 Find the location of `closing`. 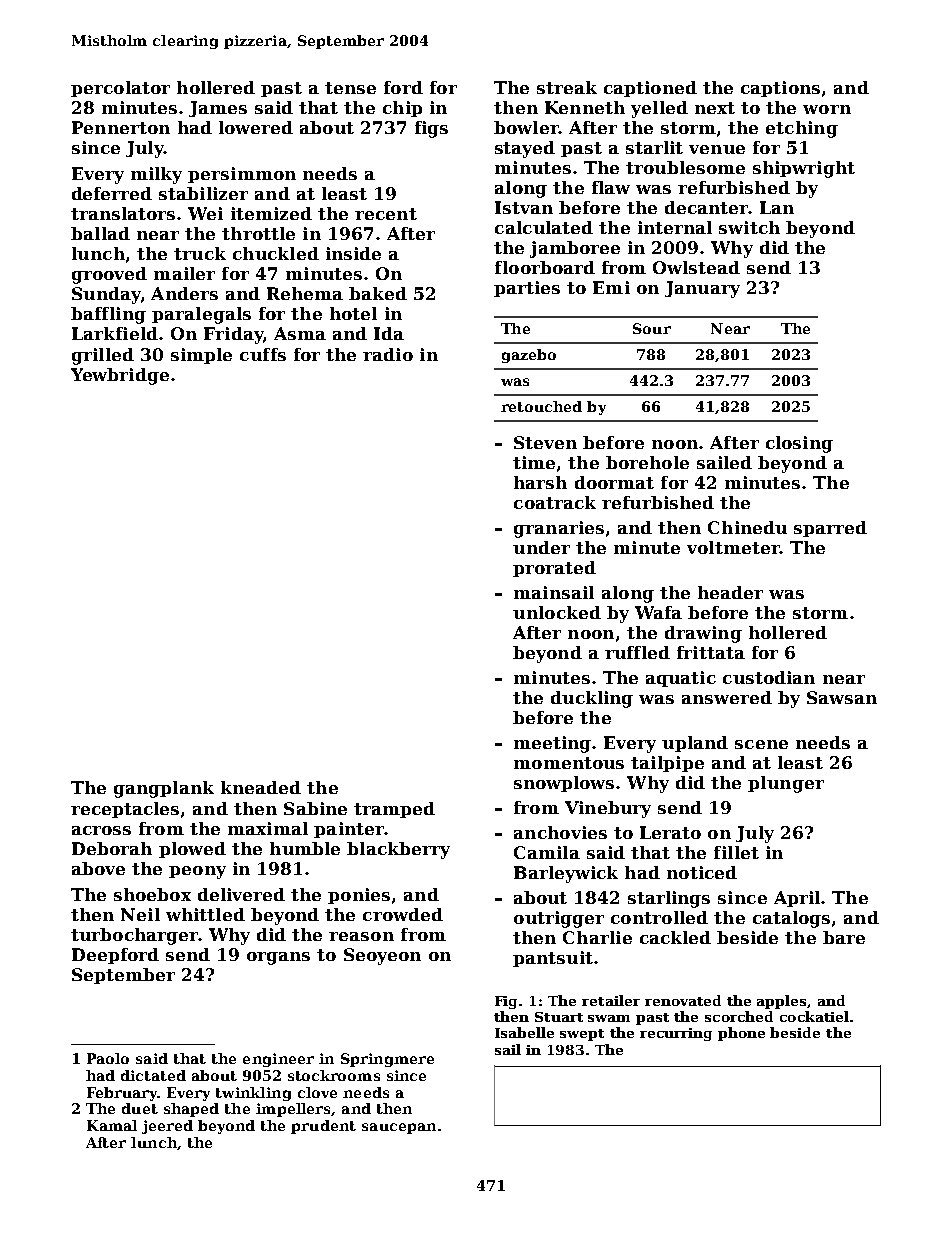

closing is located at coordinates (799, 444).
